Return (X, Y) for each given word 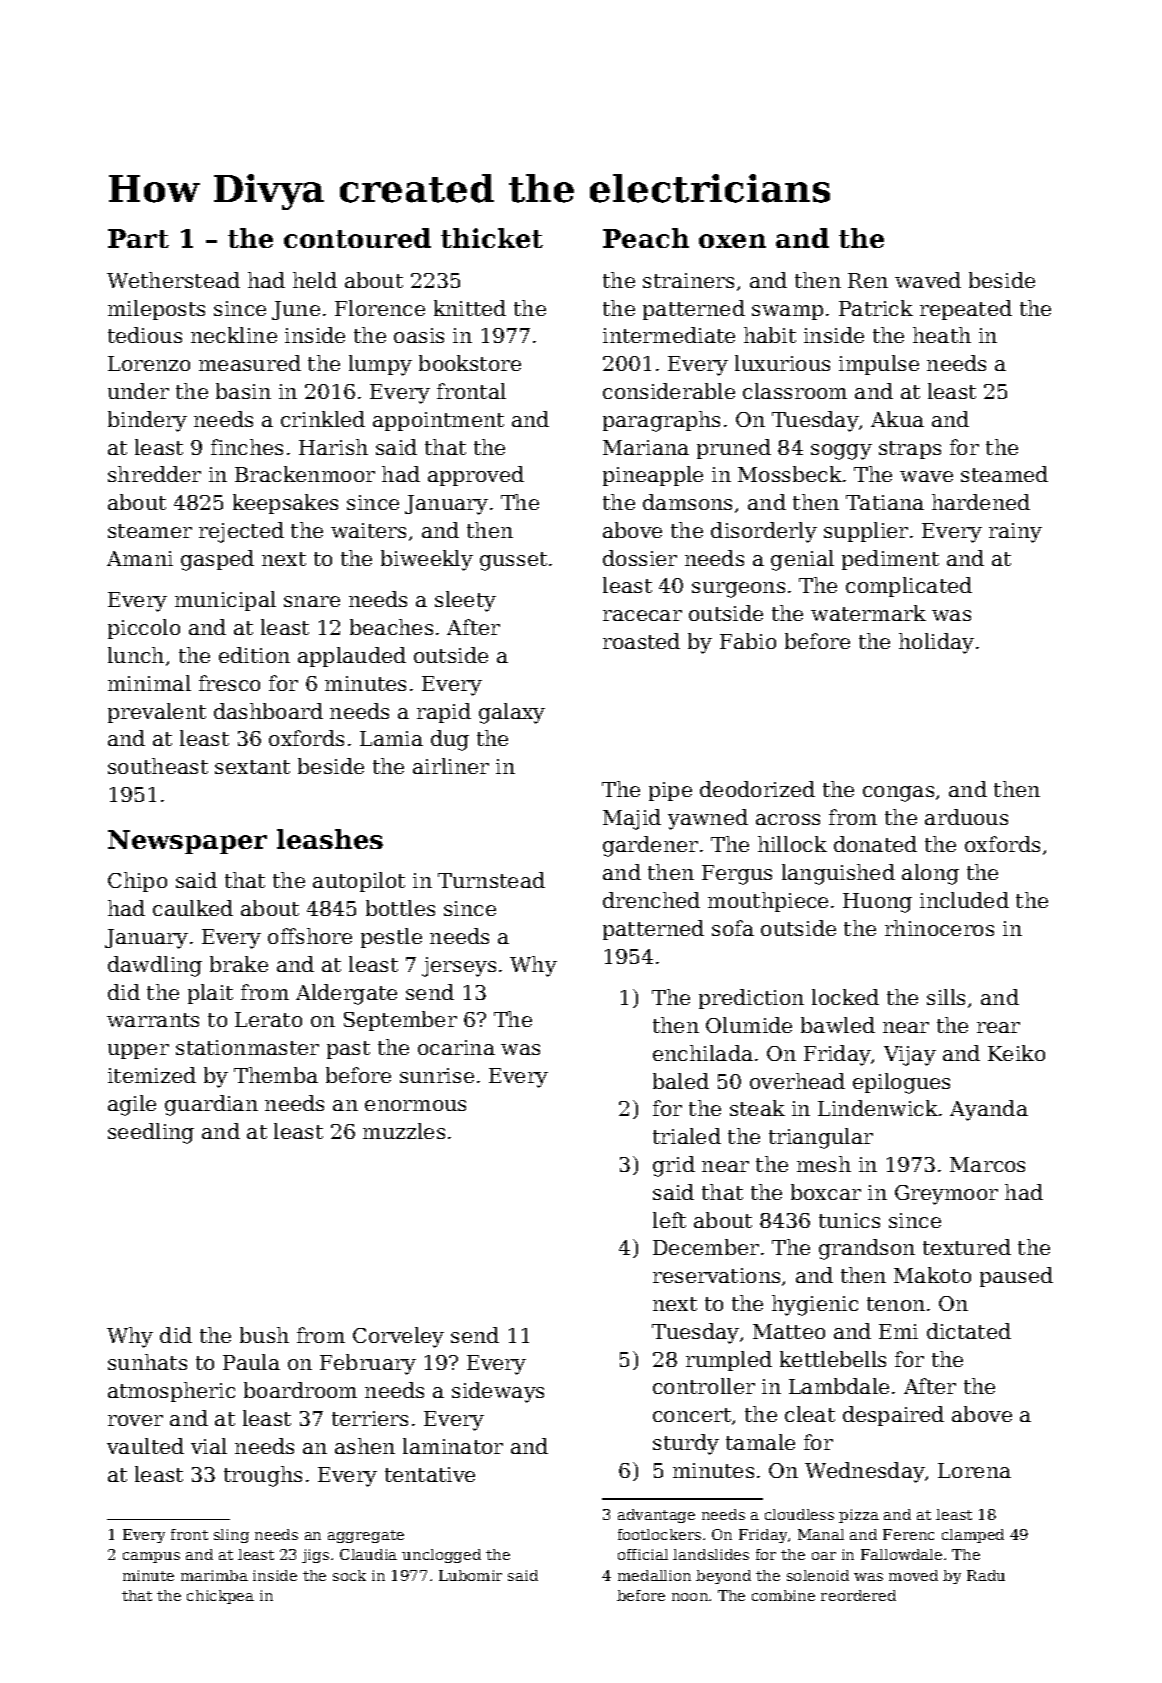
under (138, 391)
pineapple (653, 476)
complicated (909, 587)
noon (690, 1597)
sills (946, 997)
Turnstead (491, 880)
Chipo (137, 882)
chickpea (220, 1597)
